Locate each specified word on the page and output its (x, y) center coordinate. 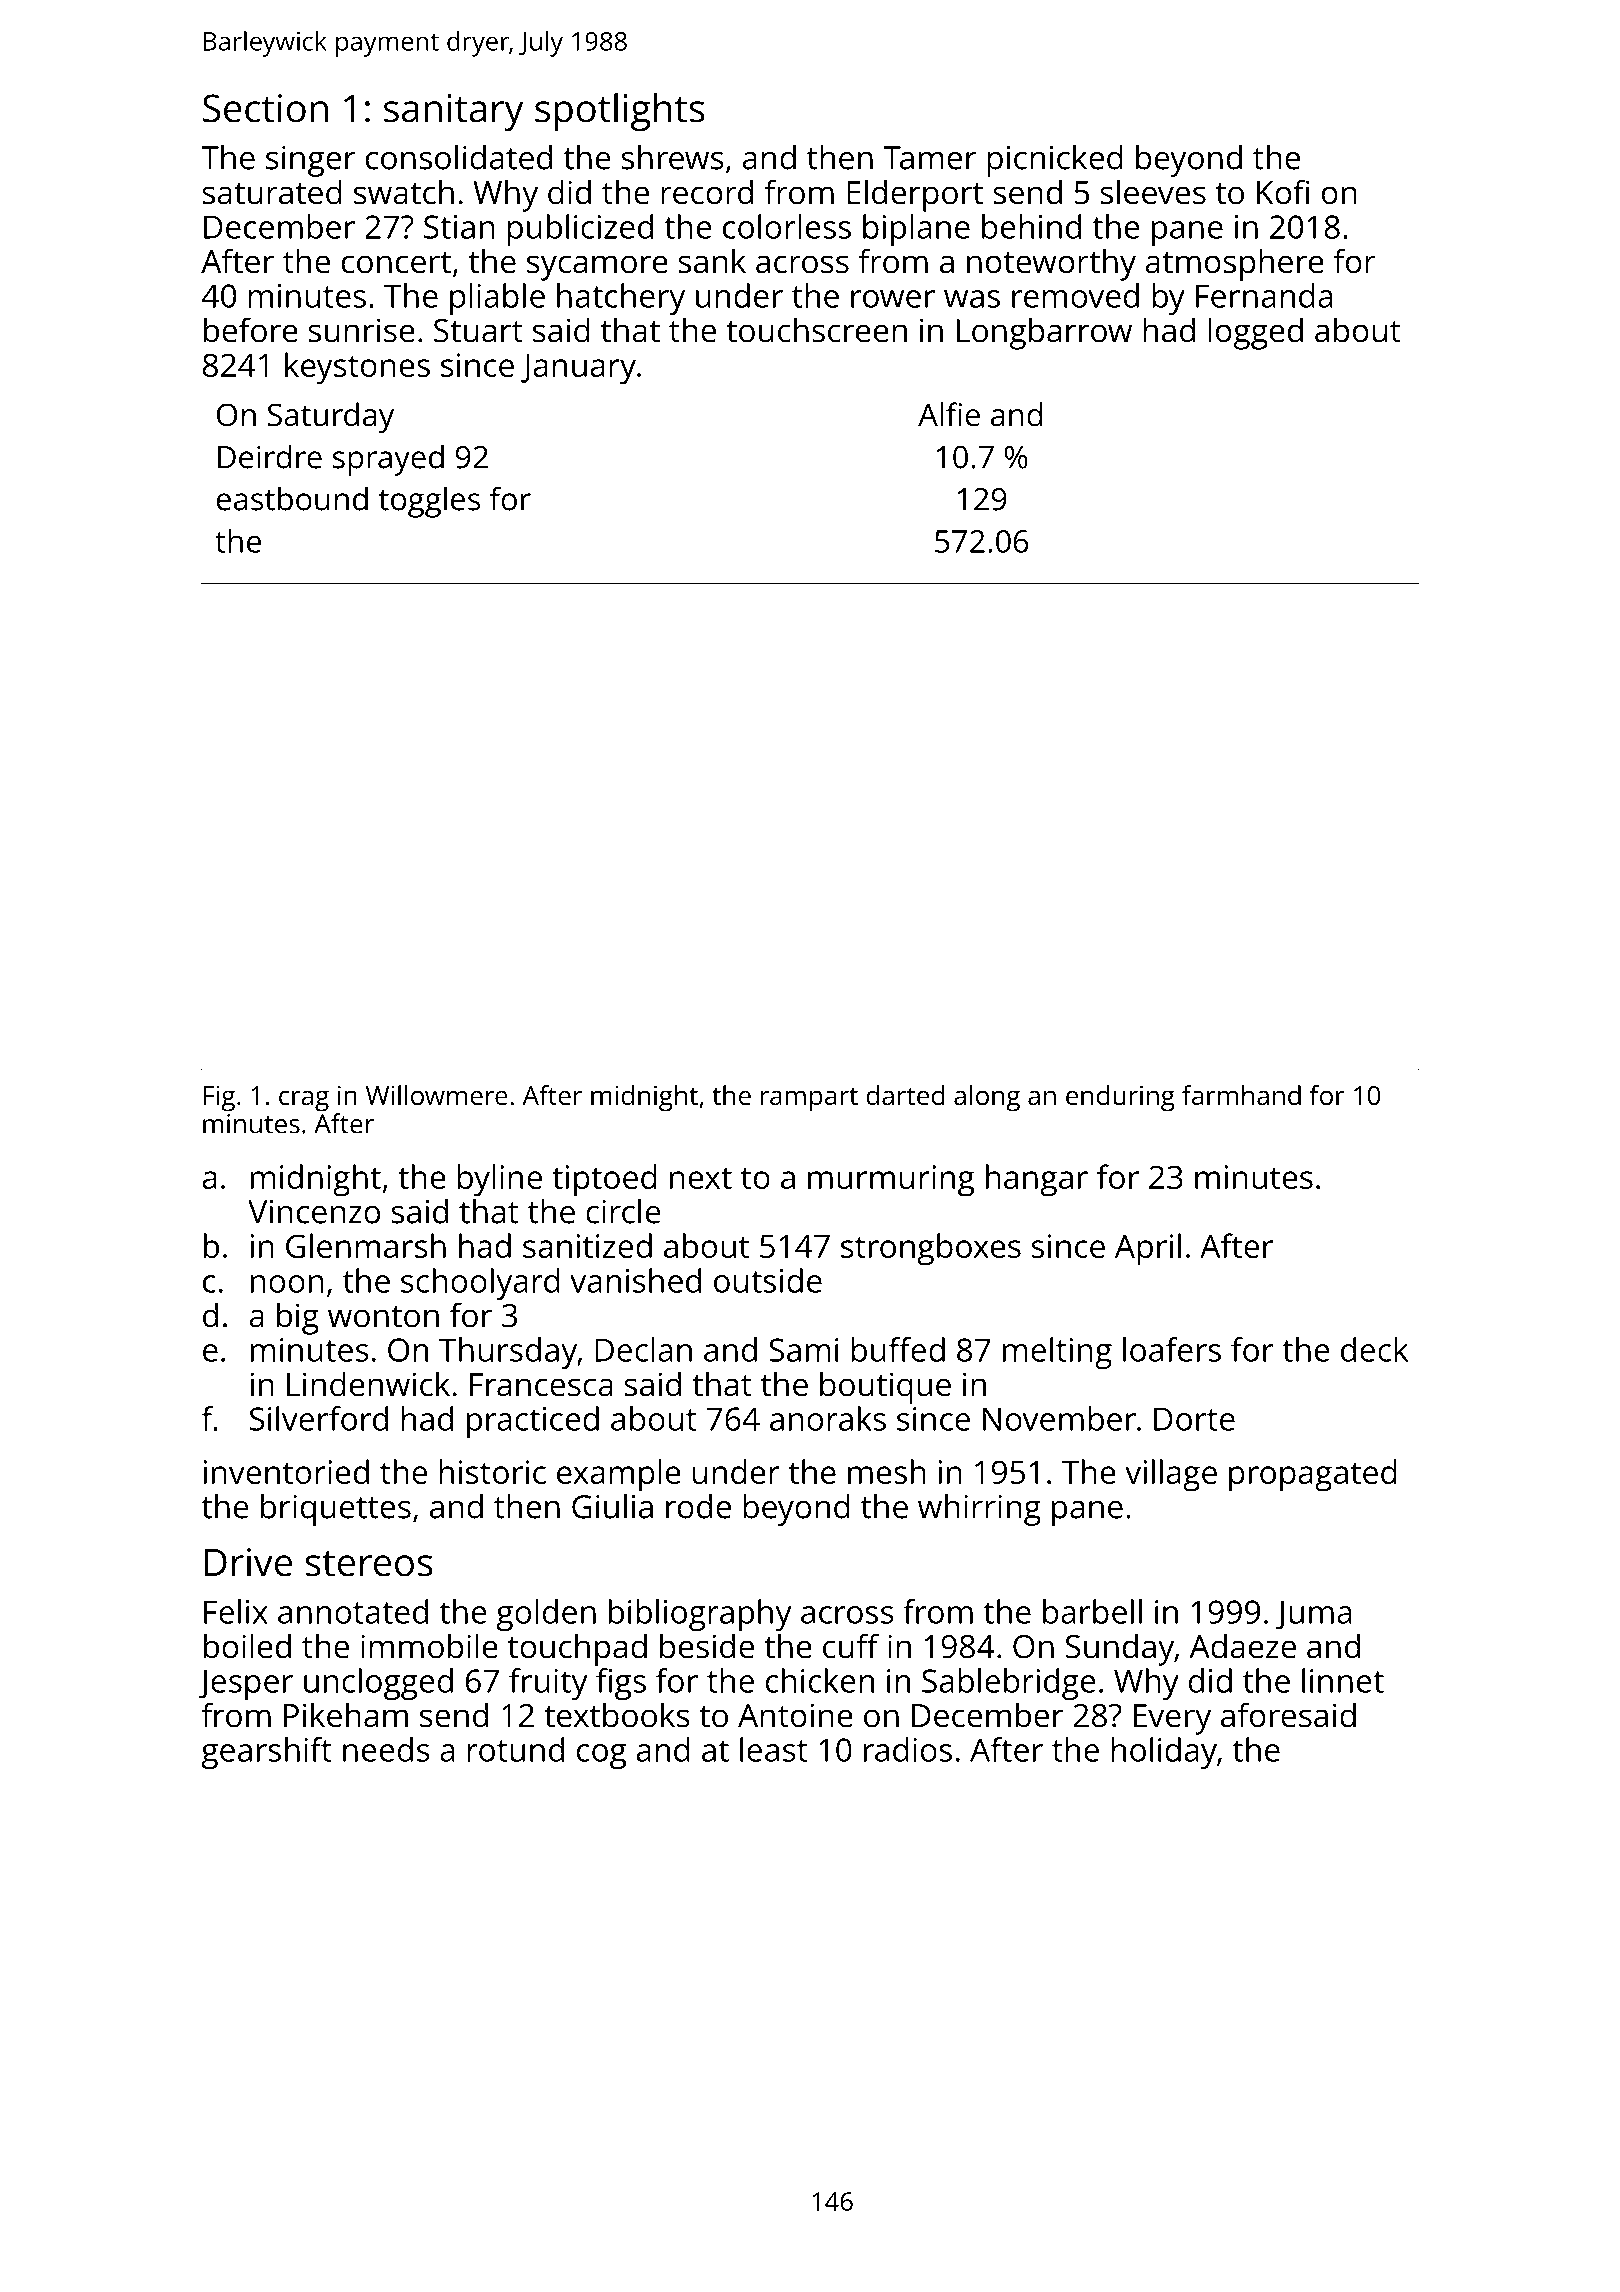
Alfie (949, 414)
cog (601, 1756)
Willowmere (437, 1095)
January (578, 369)
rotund (515, 1749)
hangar (1037, 1180)
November (1059, 1418)
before (251, 330)
